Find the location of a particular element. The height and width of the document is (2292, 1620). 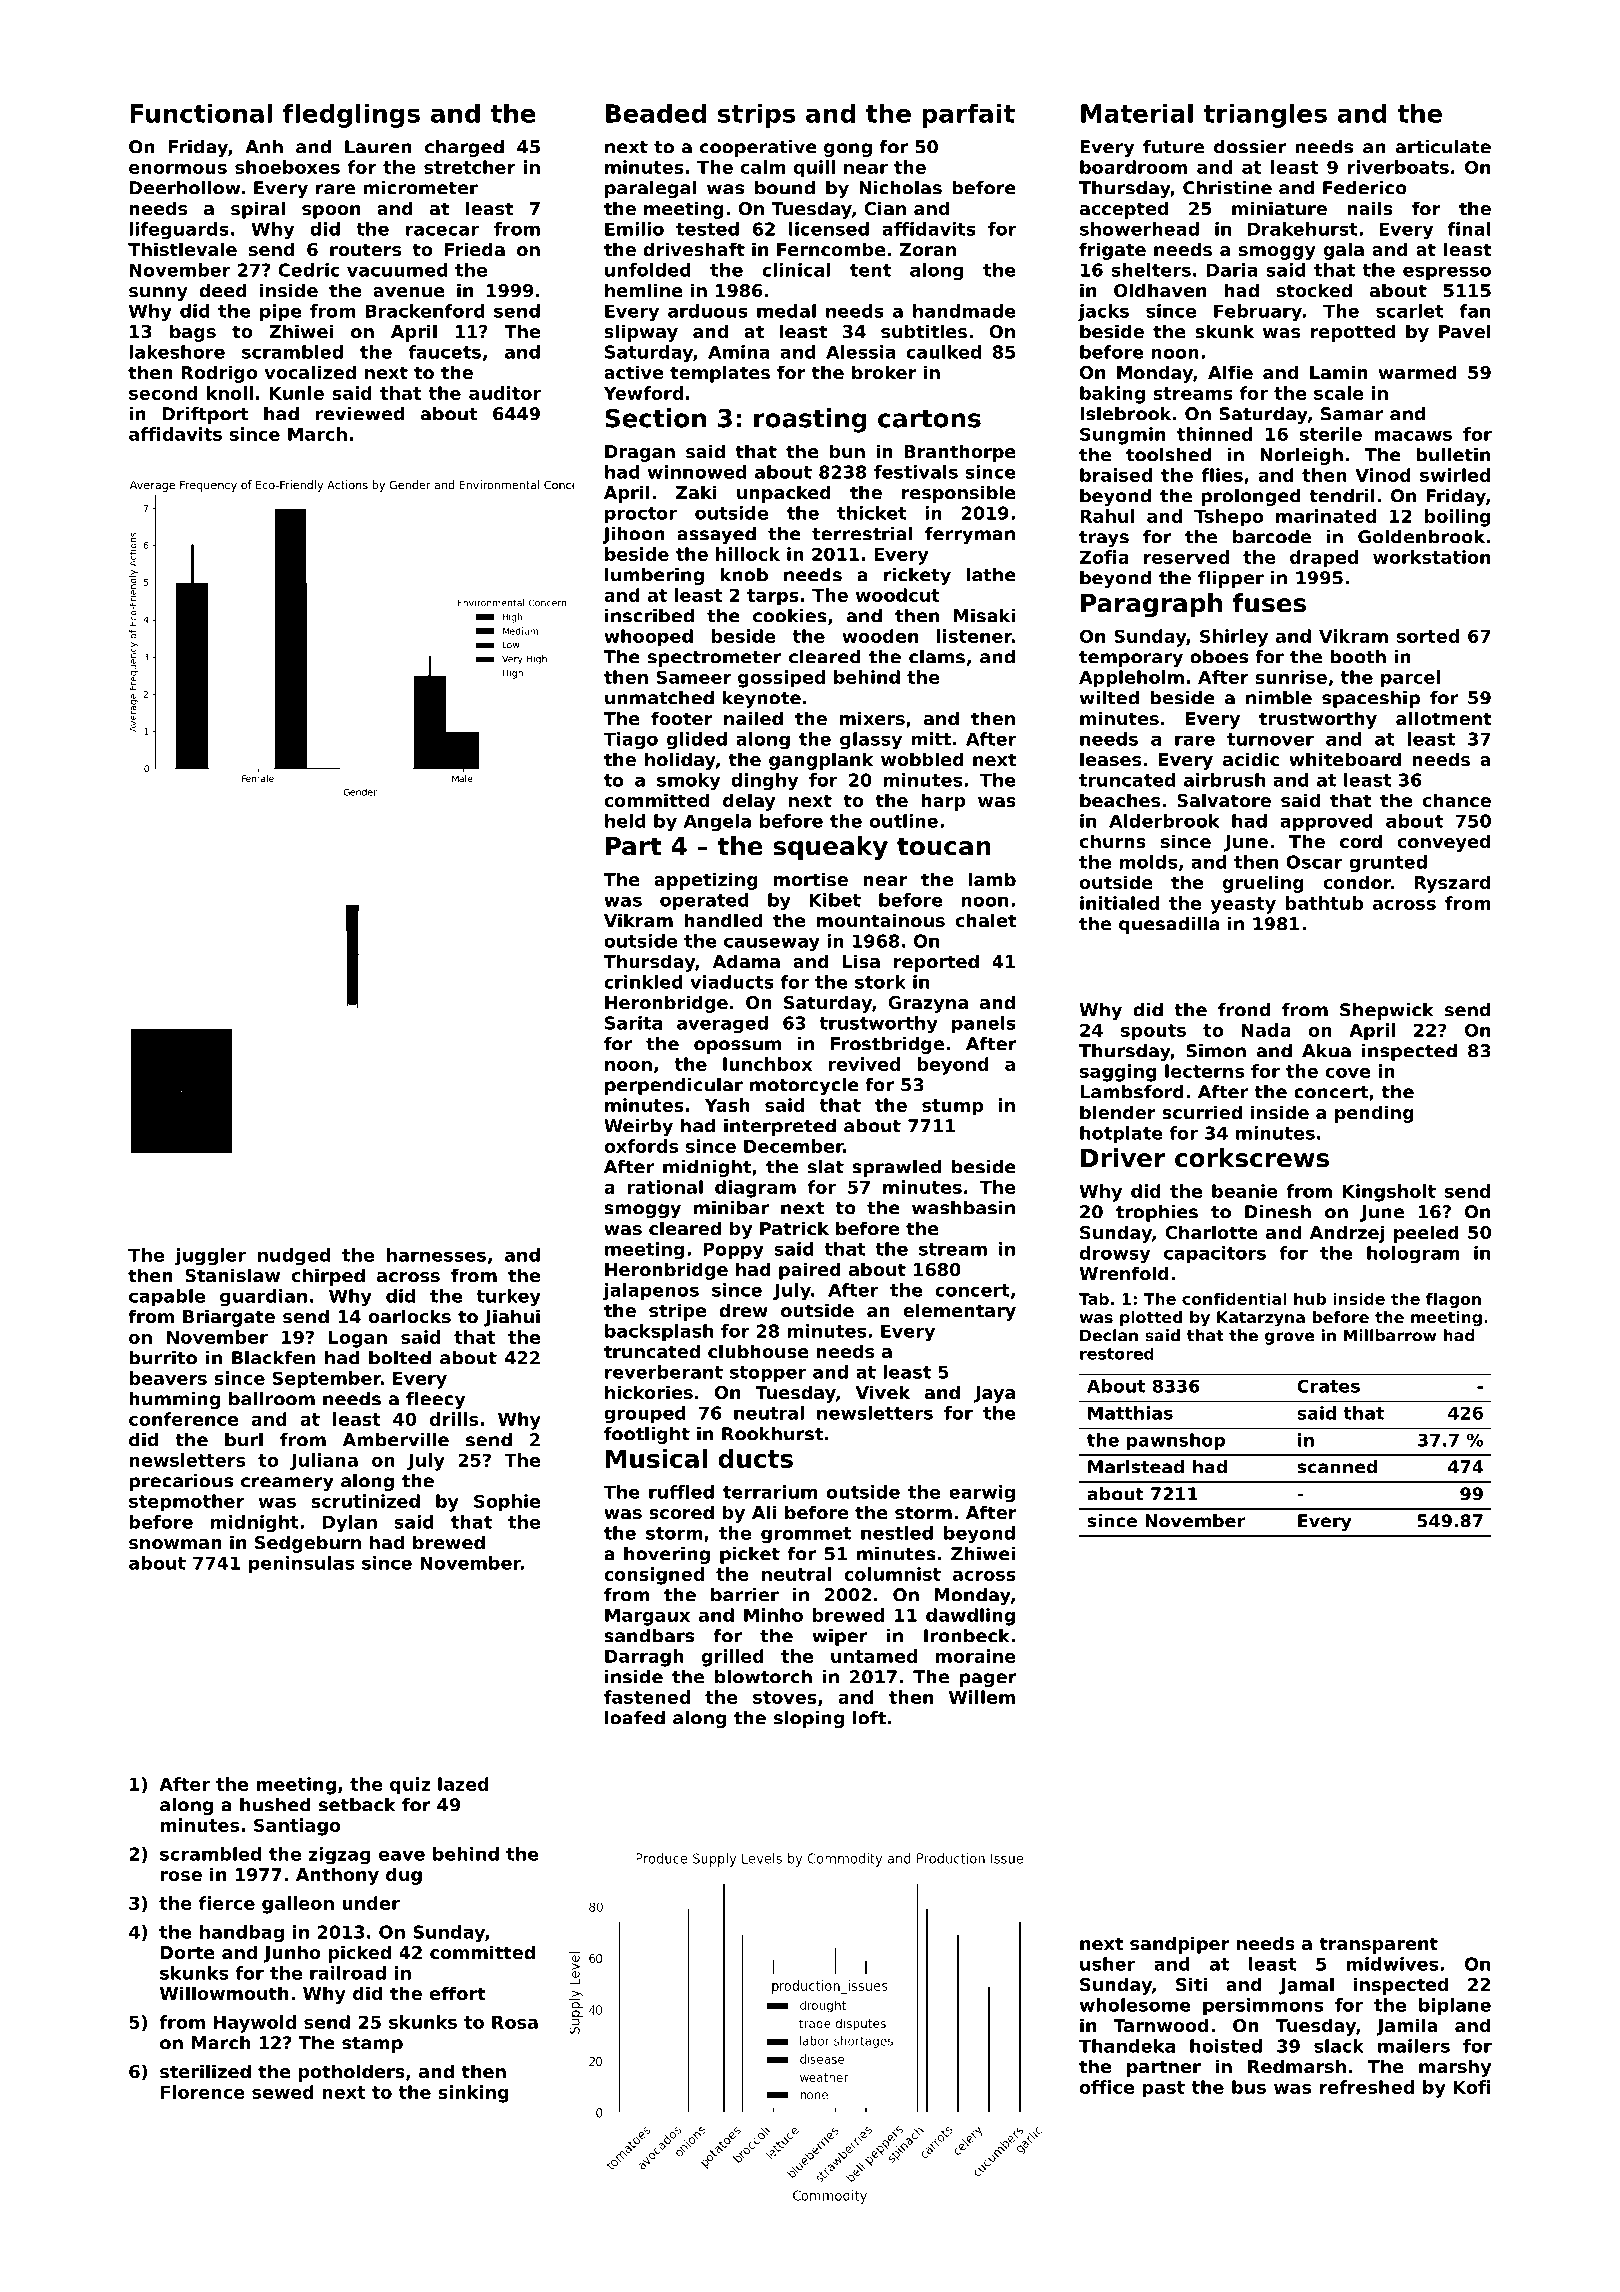

humming is located at coordinates (174, 1400).
